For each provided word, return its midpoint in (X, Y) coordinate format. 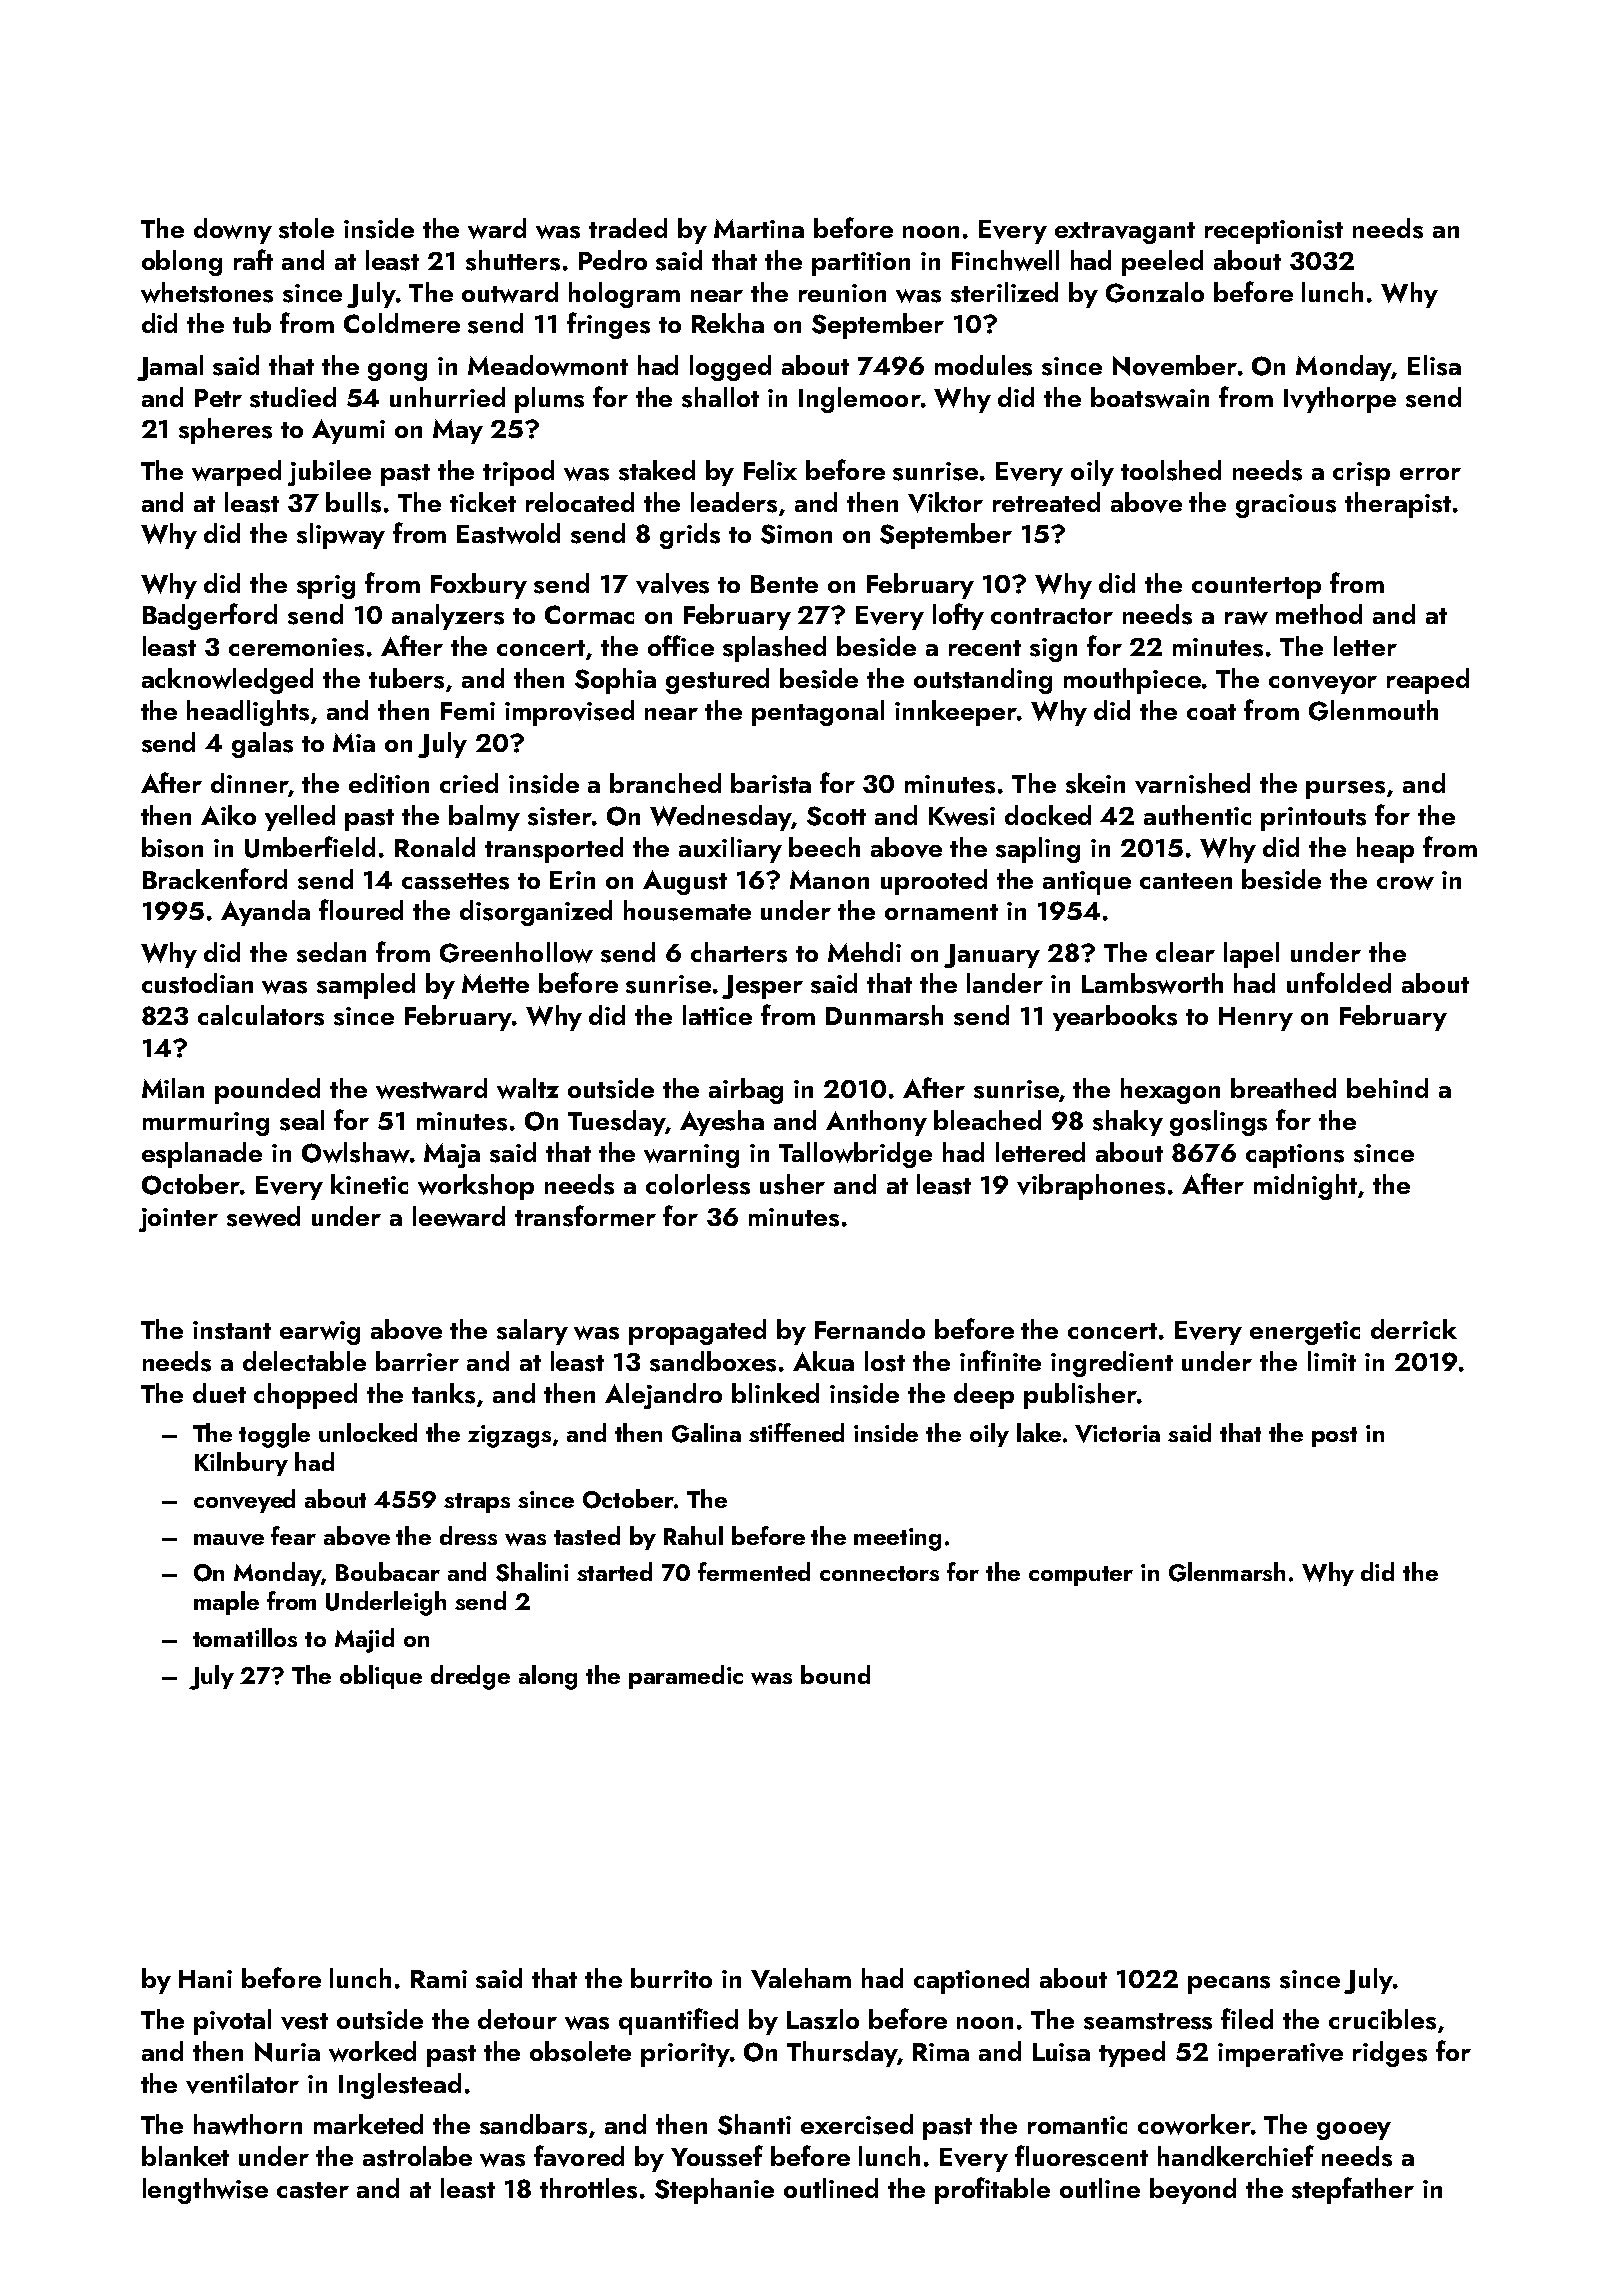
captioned (971, 1981)
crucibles (1382, 2019)
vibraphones (1091, 1187)
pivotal (232, 2022)
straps (477, 1503)
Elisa (1434, 365)
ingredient (1112, 1364)
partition (861, 264)
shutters (513, 260)
